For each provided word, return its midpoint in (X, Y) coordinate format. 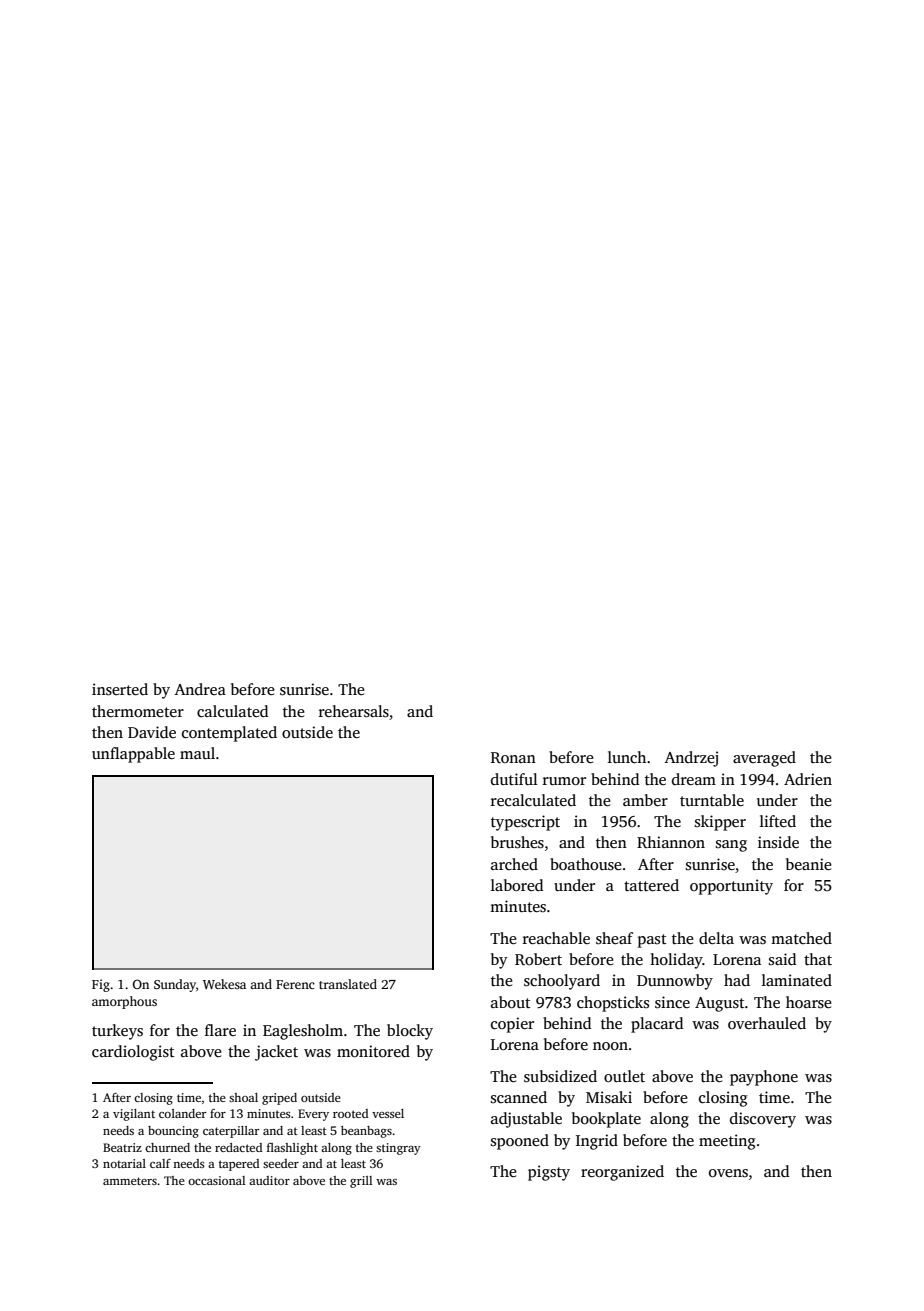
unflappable (133, 755)
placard (657, 1025)
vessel (388, 1113)
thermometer (138, 711)
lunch (627, 757)
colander (182, 1113)
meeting (727, 1142)
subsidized (560, 1076)
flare (220, 1030)
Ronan (513, 757)
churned (167, 1147)
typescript (525, 823)
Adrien (808, 779)
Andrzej (691, 759)
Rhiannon (671, 842)
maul (197, 753)
